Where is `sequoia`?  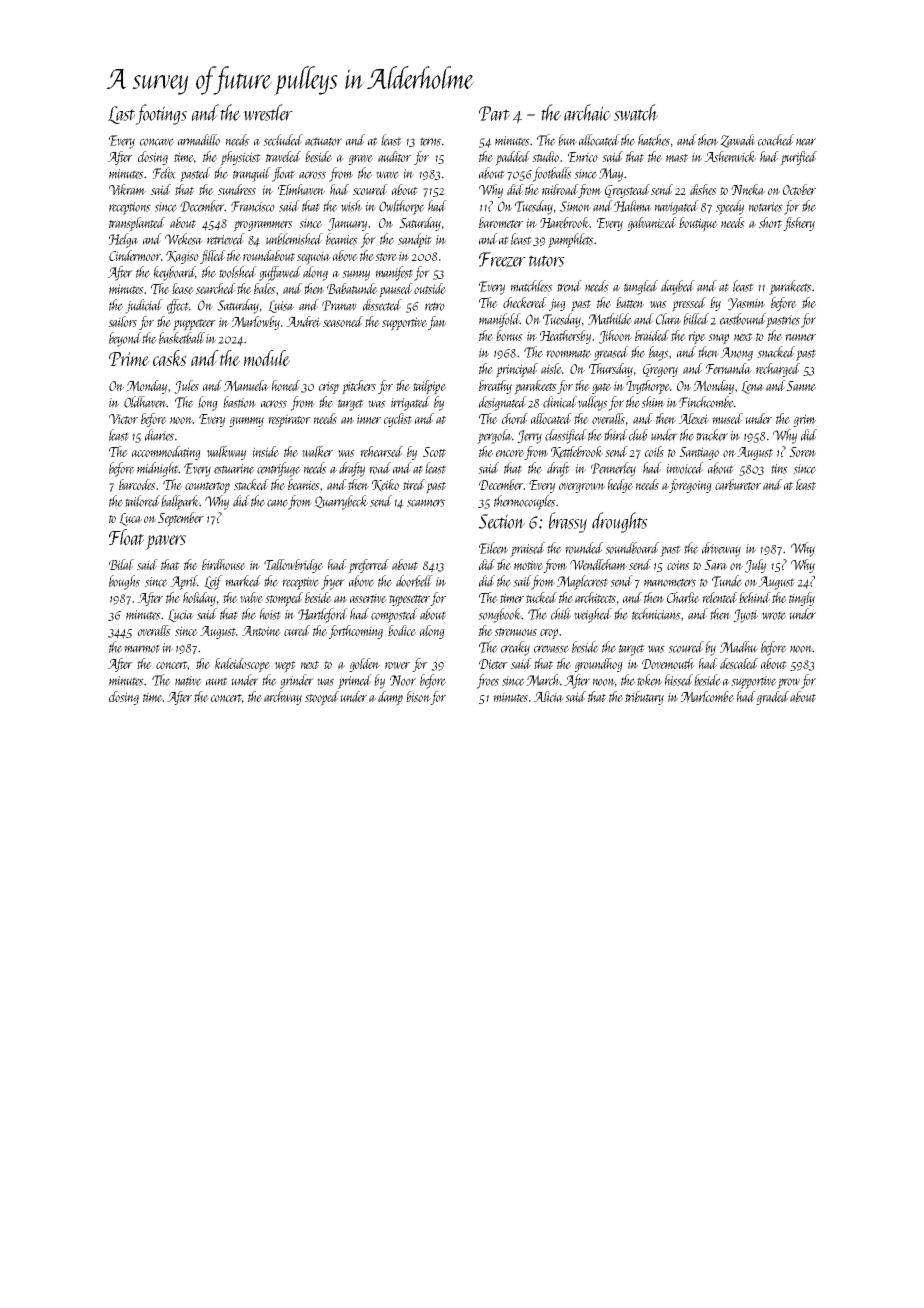 sequoia is located at coordinates (314, 258).
